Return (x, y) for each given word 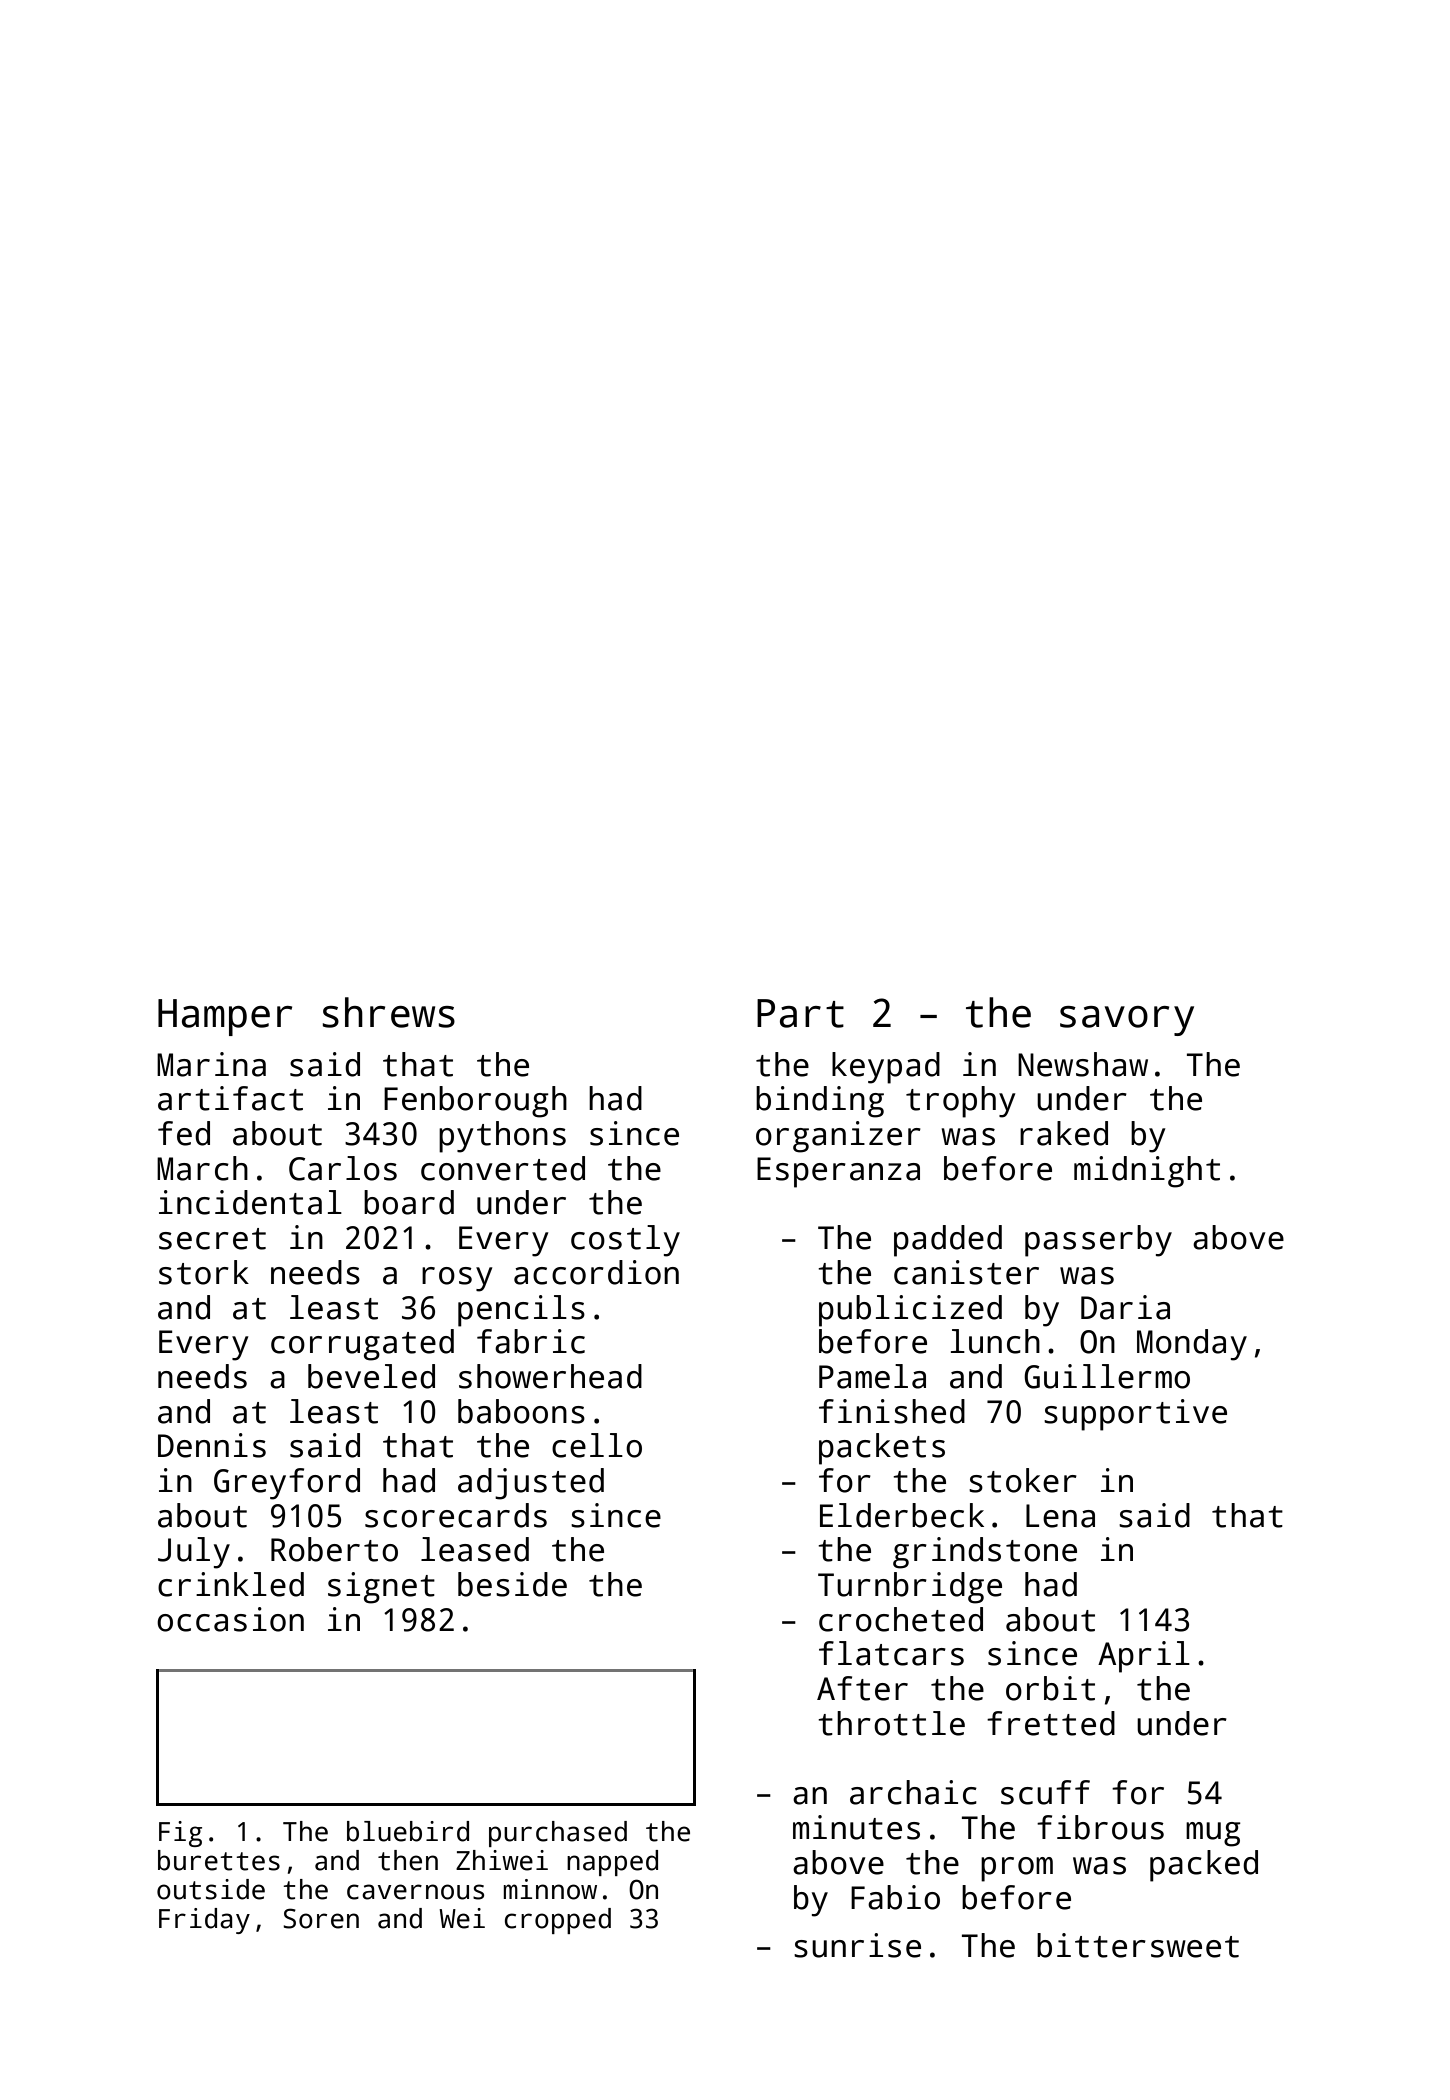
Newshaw (1083, 1064)
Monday (1192, 1345)
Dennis (212, 1445)
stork (204, 1272)
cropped (558, 1921)
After (862, 1688)
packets (882, 1449)
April (1144, 1657)
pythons (502, 1137)
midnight (1147, 1172)
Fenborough (475, 1102)
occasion (230, 1619)
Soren (321, 1918)
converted (503, 1168)
